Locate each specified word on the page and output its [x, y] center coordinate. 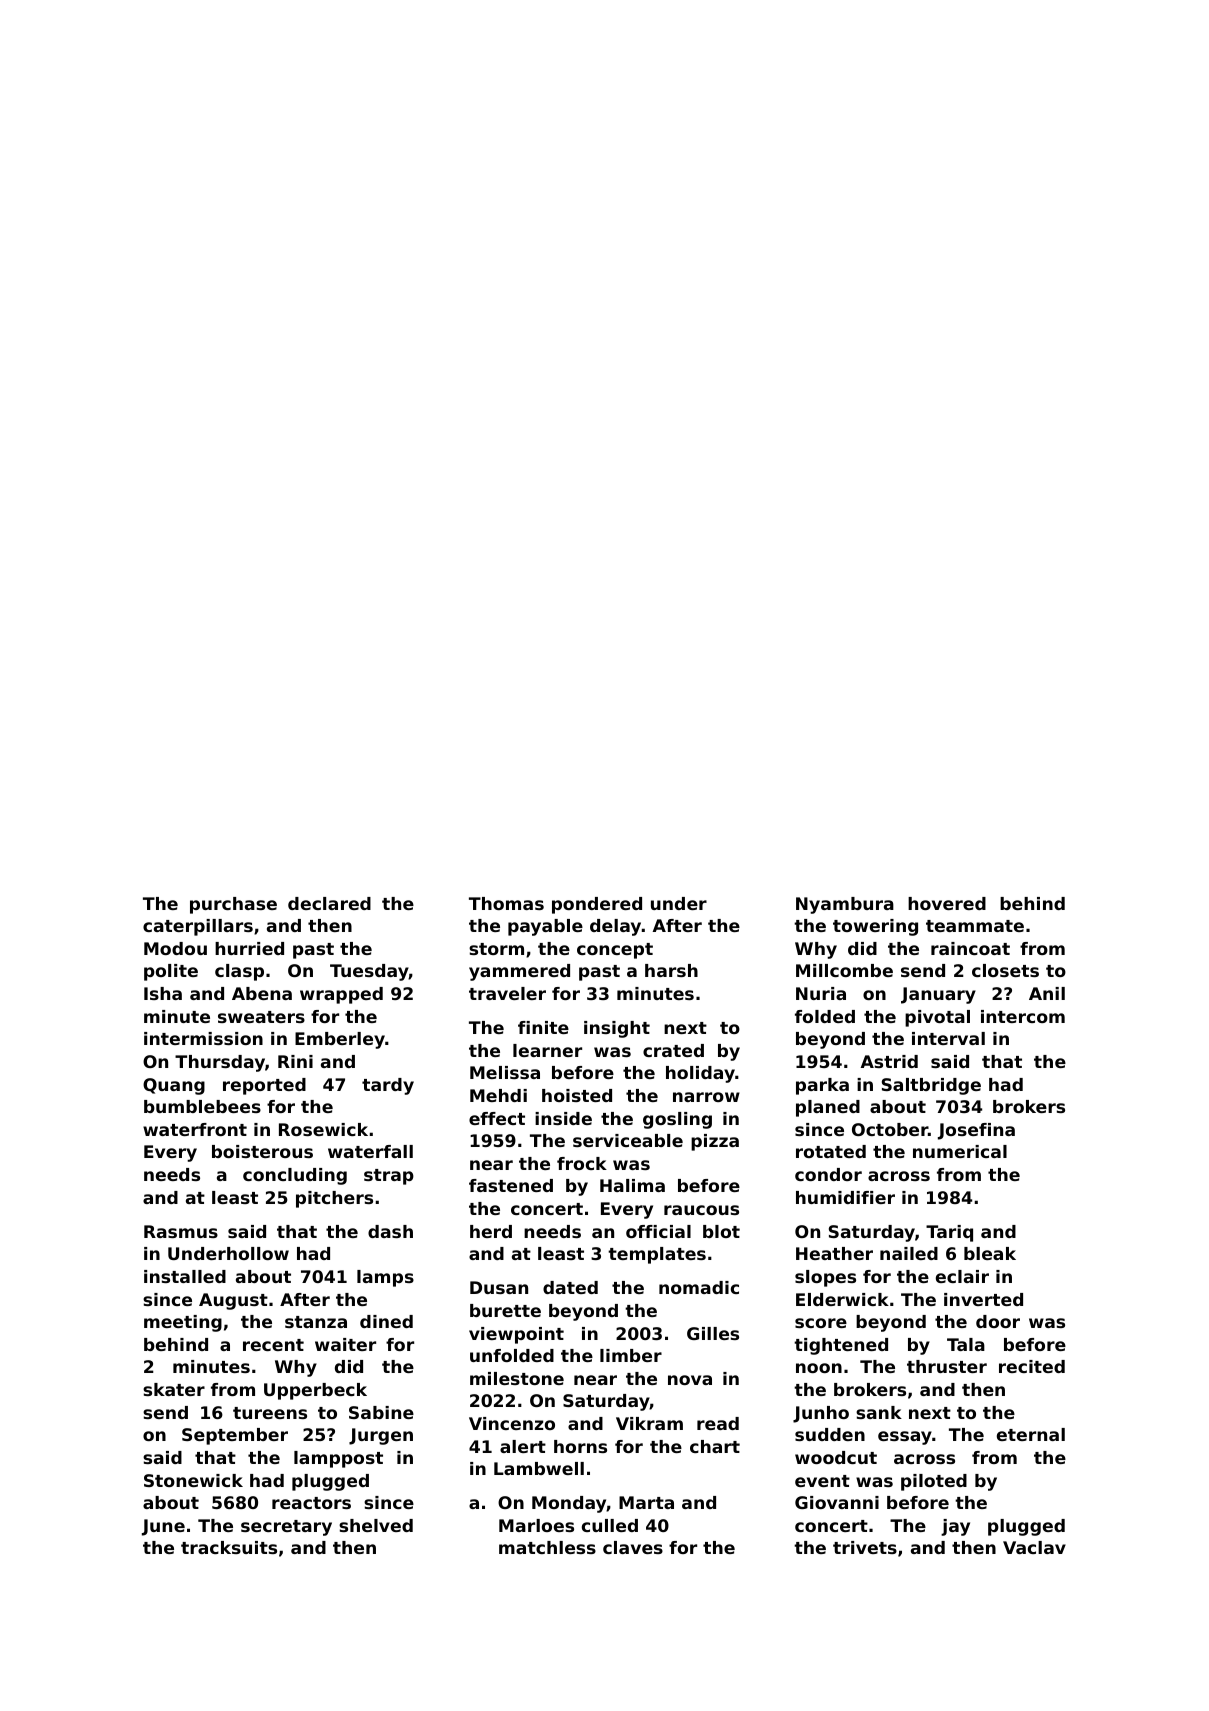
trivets [865, 1547]
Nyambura [845, 905]
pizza [715, 1142]
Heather [834, 1253]
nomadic [699, 1287]
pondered [597, 905]
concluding [295, 1176]
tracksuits [229, 1547]
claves [633, 1547]
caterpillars [198, 927]
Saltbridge [931, 1086]
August [233, 1301]
